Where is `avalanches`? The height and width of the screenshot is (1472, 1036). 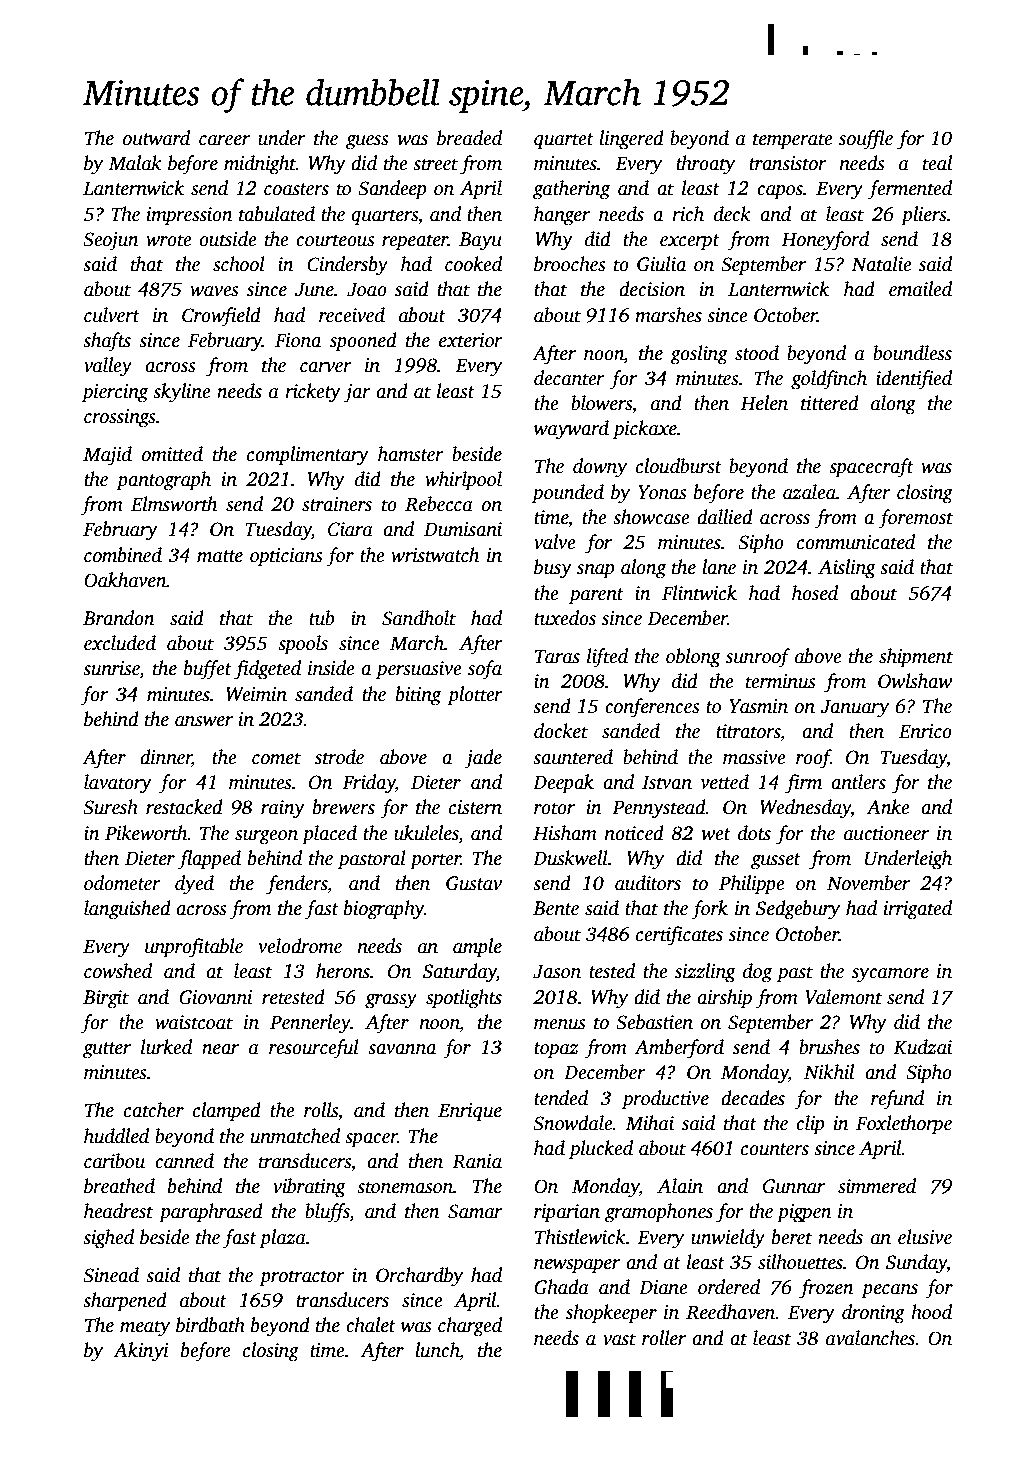
avalanches is located at coordinates (871, 1338).
